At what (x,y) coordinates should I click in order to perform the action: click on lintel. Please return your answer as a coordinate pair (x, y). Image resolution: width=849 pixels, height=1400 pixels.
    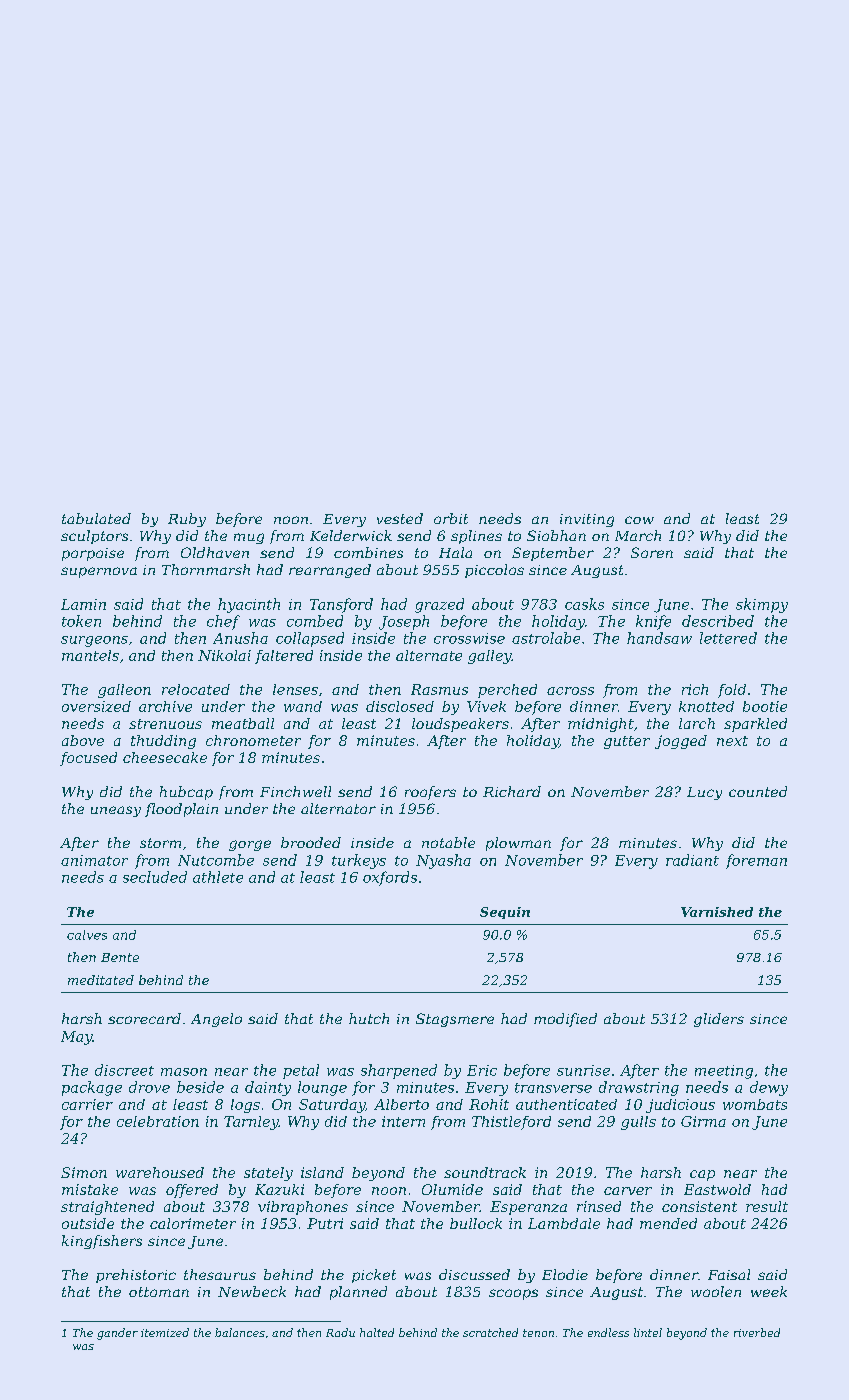
    Looking at the image, I should click on (648, 1332).
